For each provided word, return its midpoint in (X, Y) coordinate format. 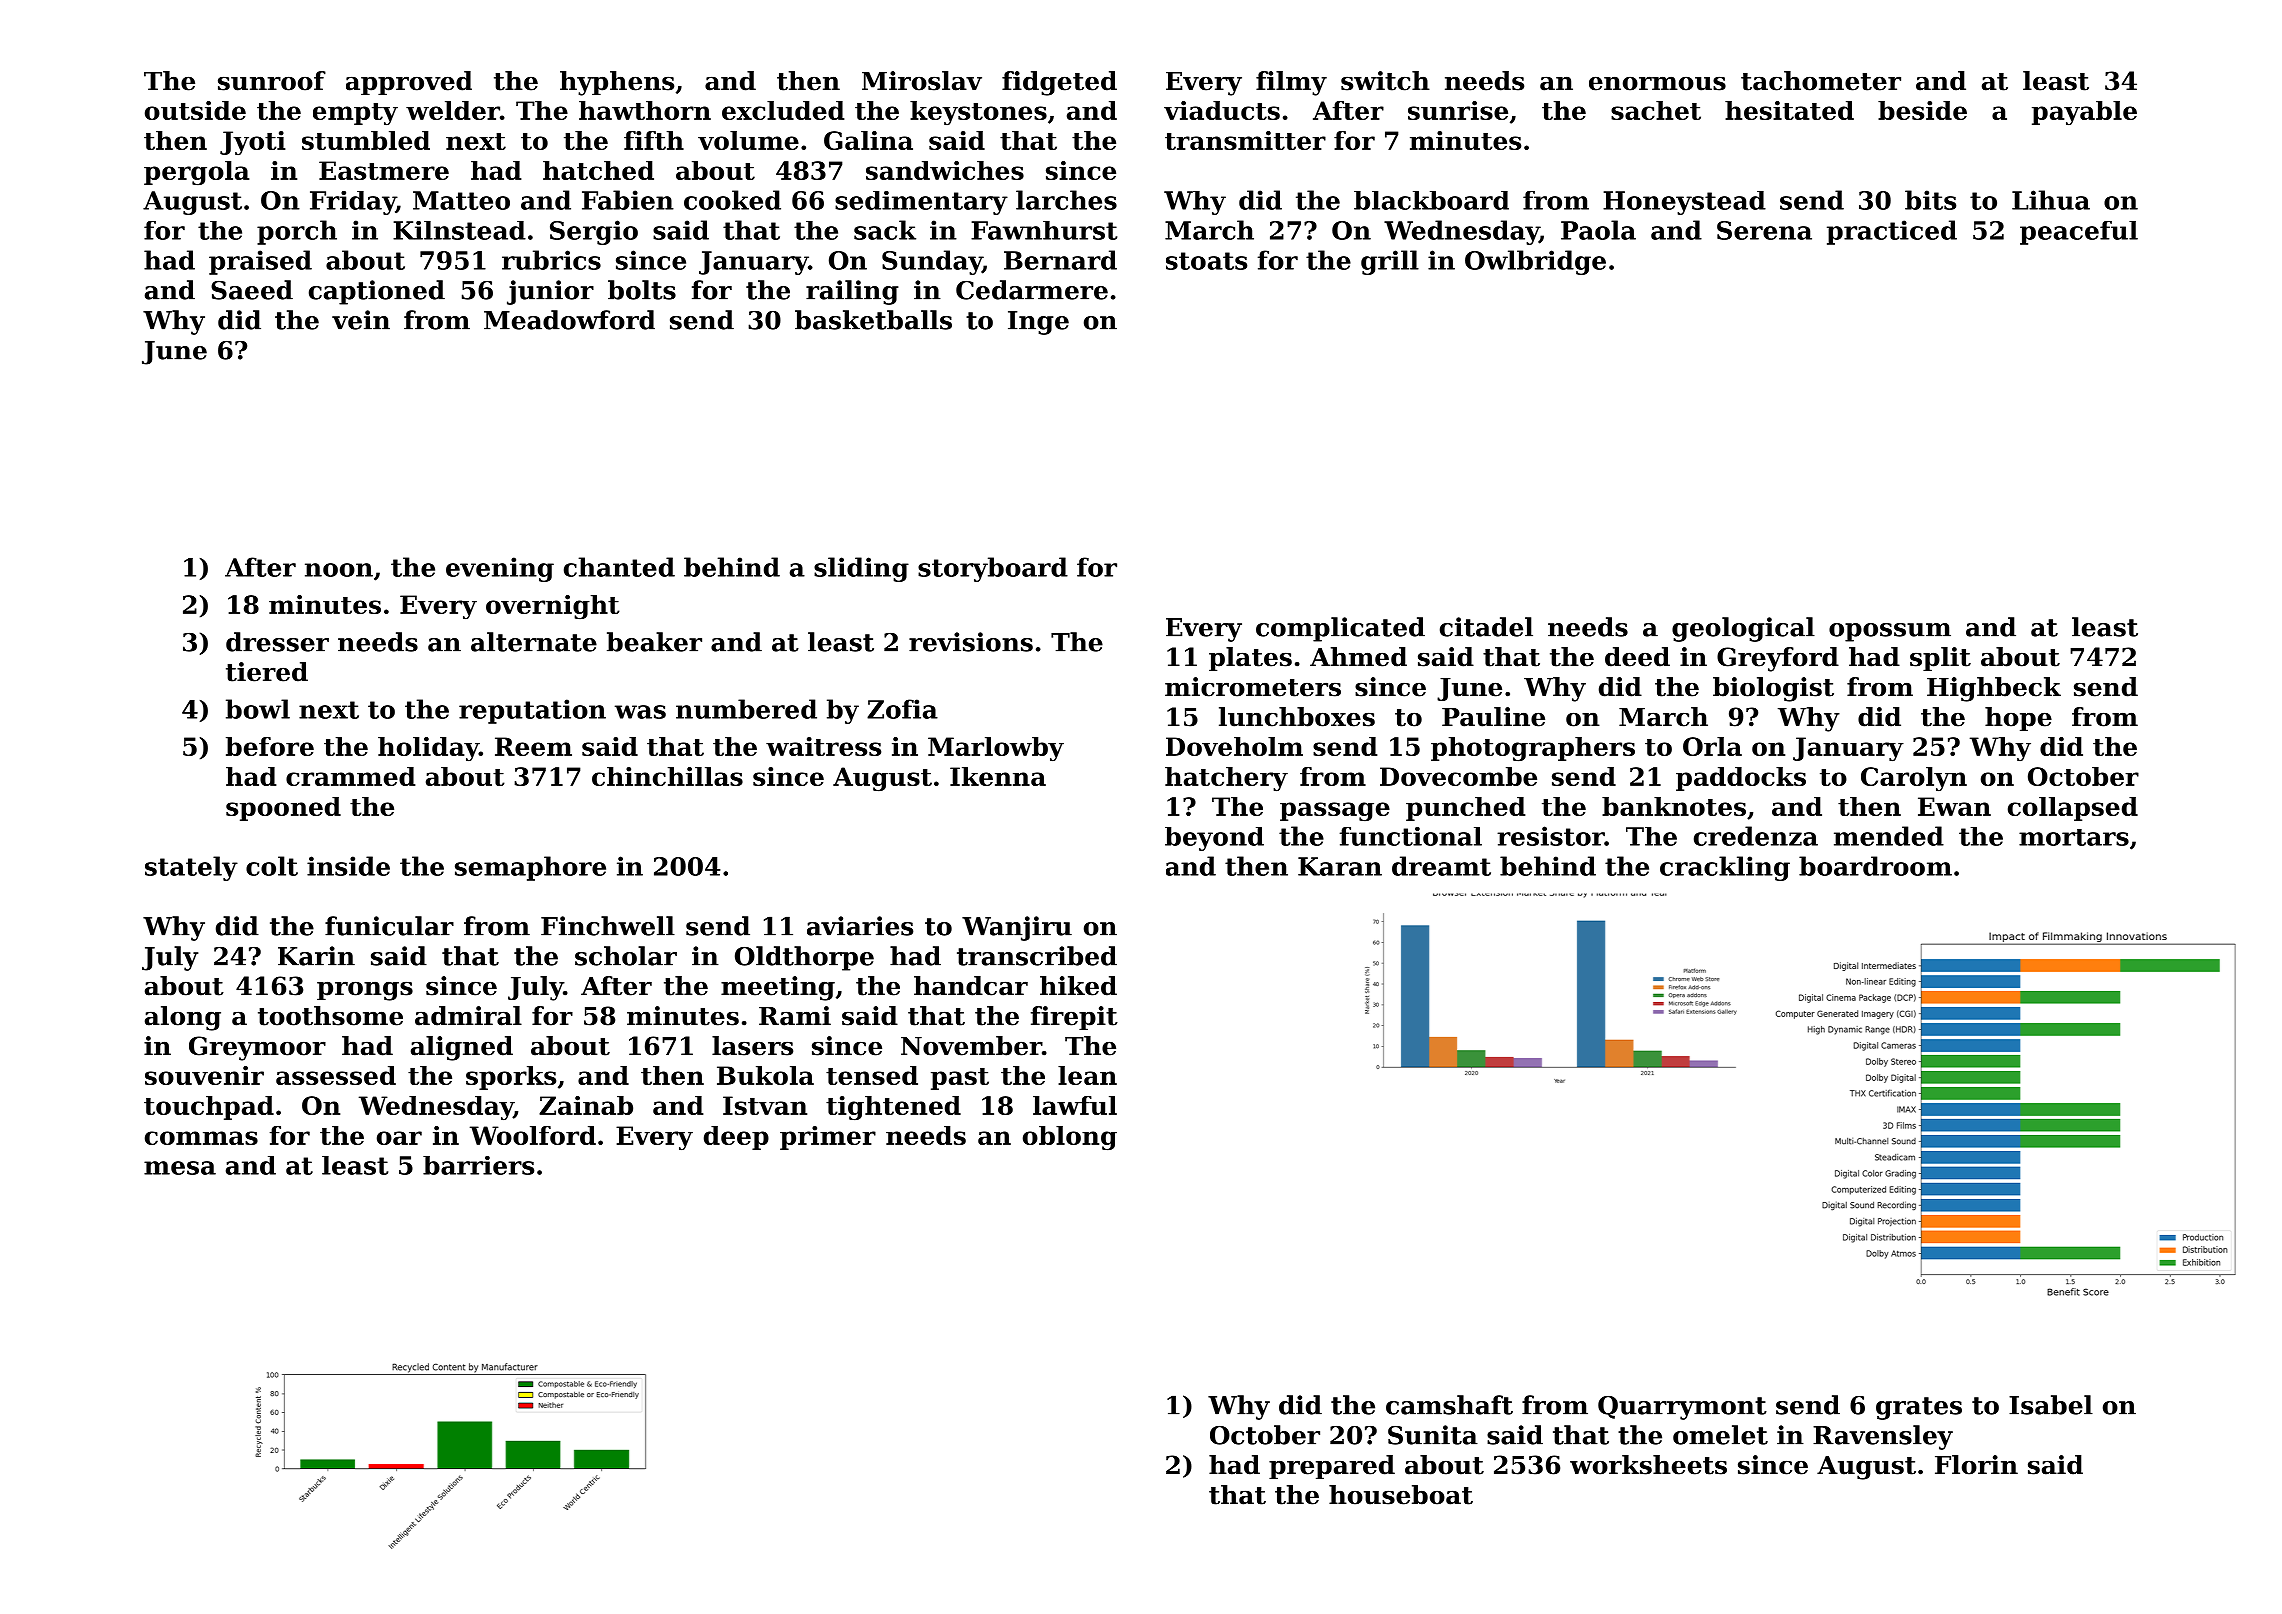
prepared (1332, 1467)
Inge (1038, 323)
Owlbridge (1535, 262)
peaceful (2079, 233)
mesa (180, 1168)
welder (453, 110)
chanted (619, 567)
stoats (1206, 261)
